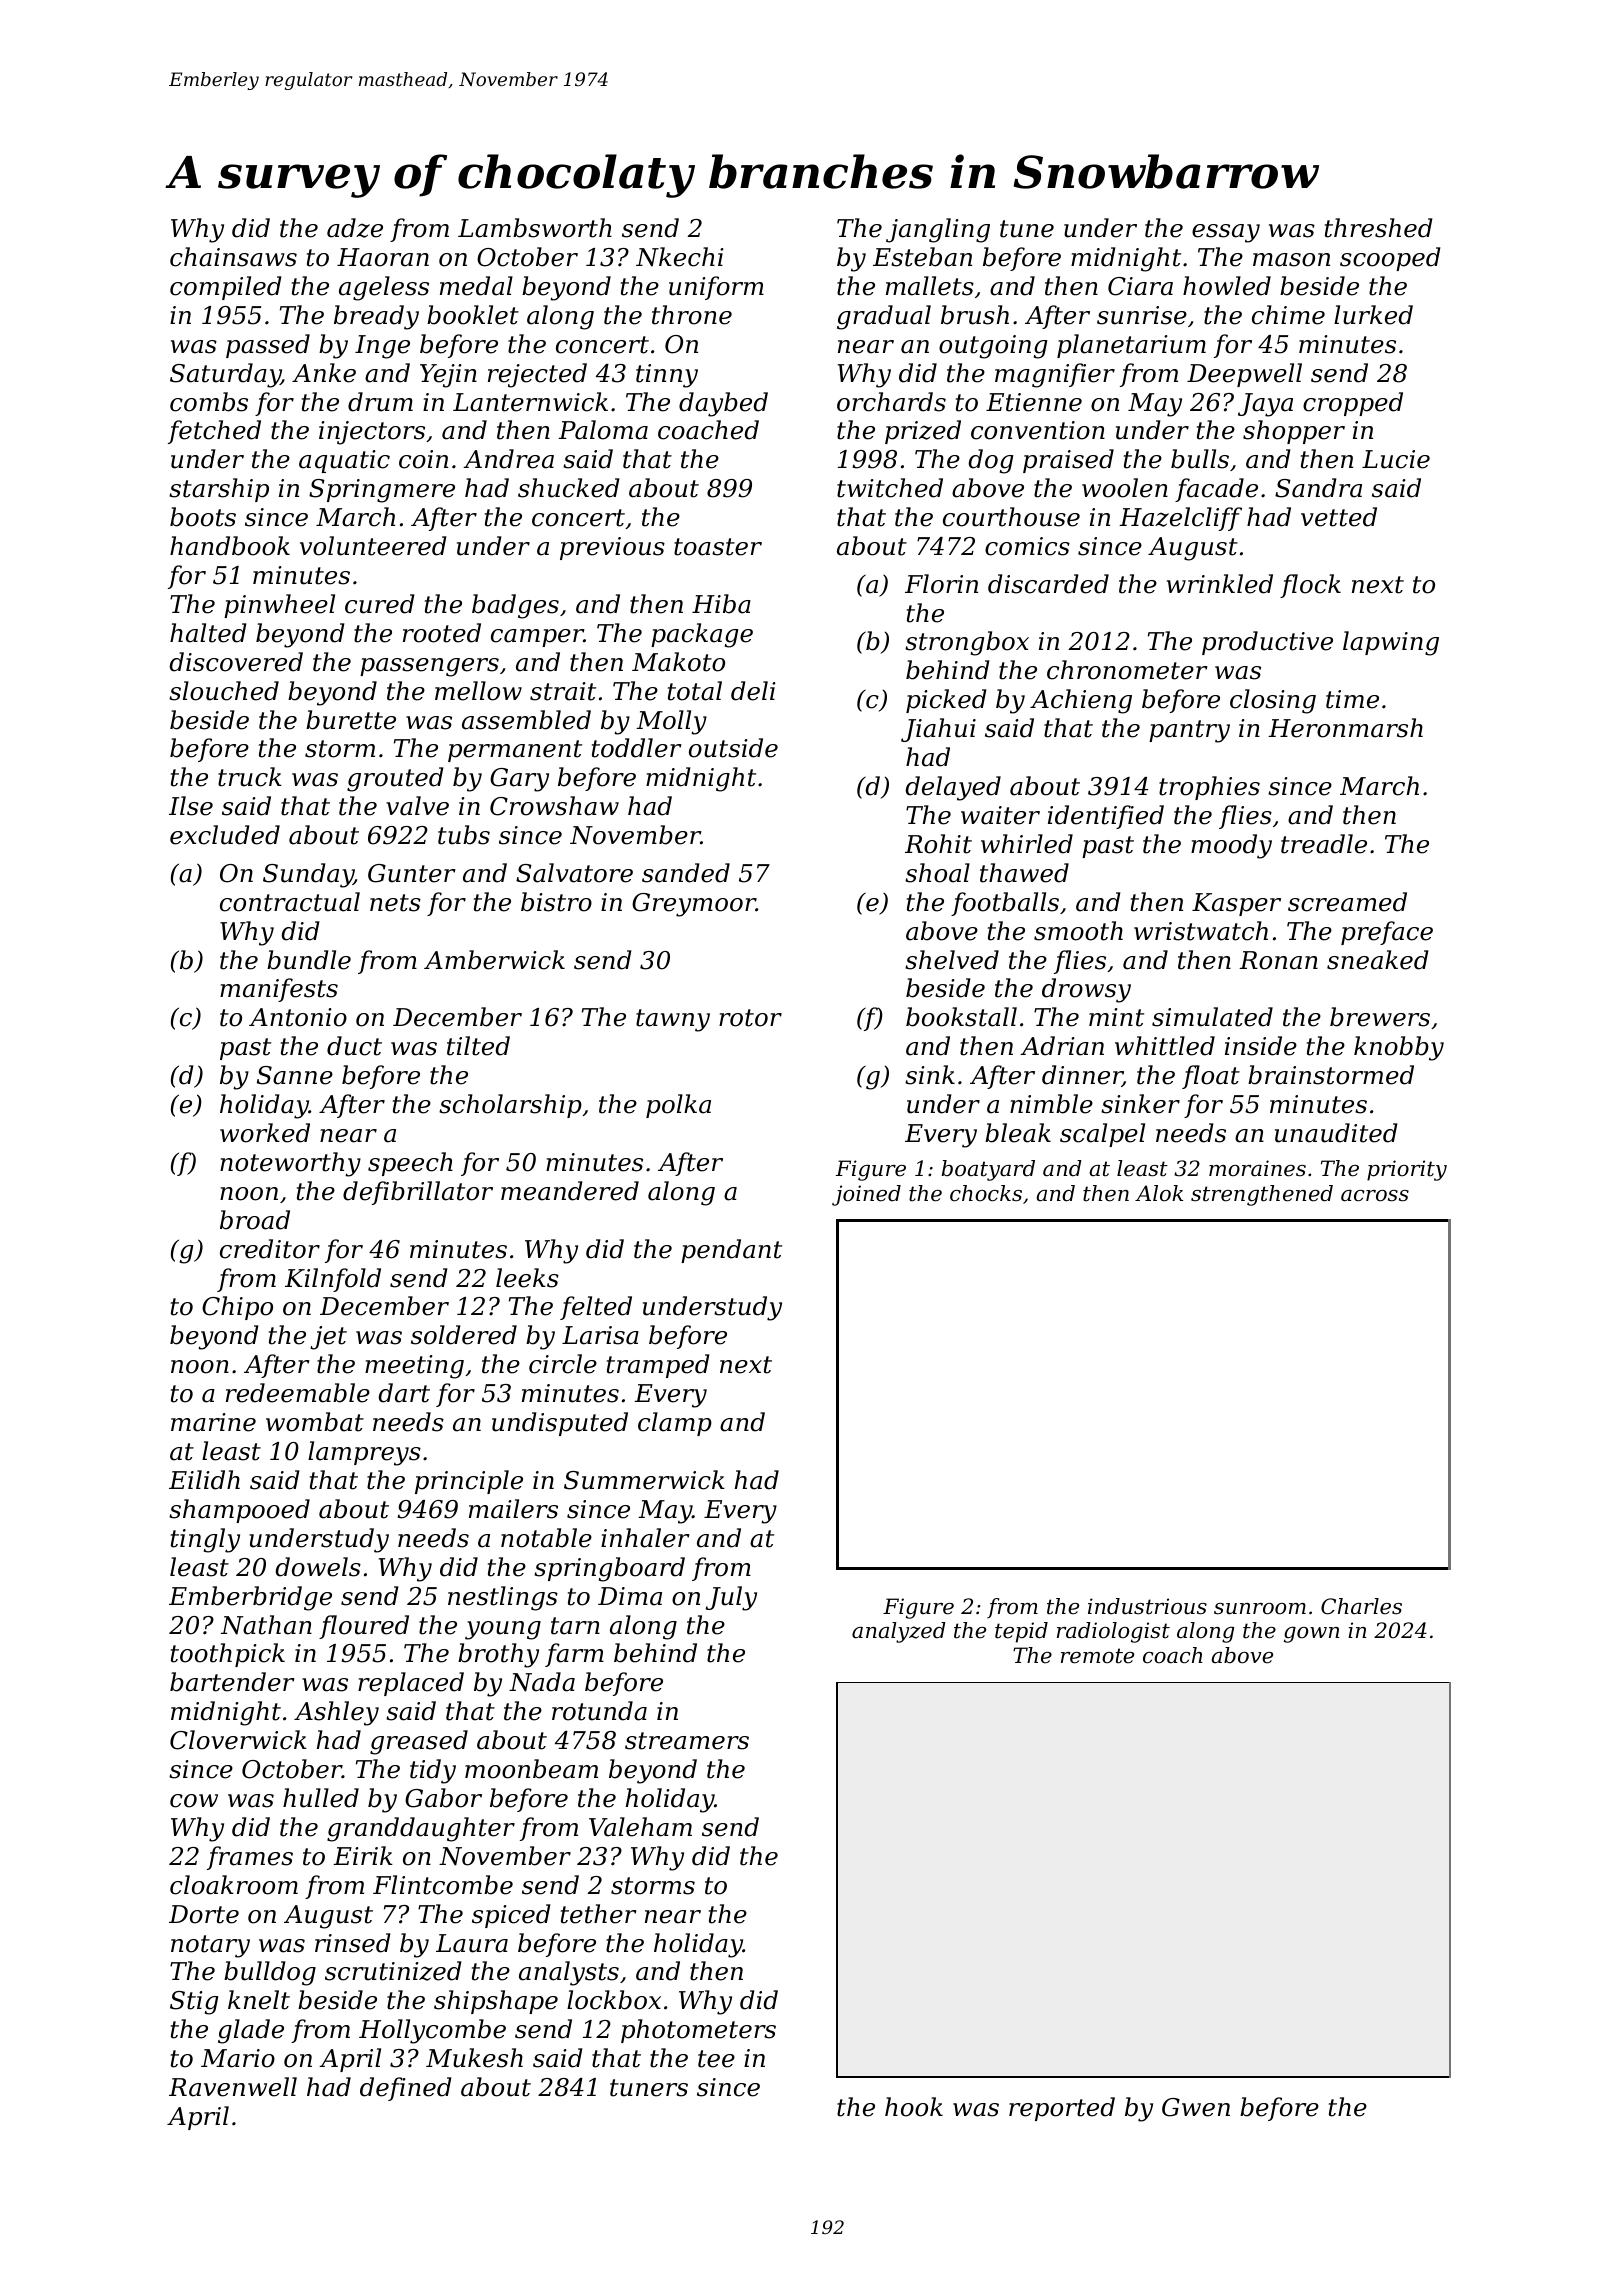 The height and width of the screenshot is (2292, 1620). Describe the element at coordinates (279, 990) in the screenshot. I see `manifests` at that location.
